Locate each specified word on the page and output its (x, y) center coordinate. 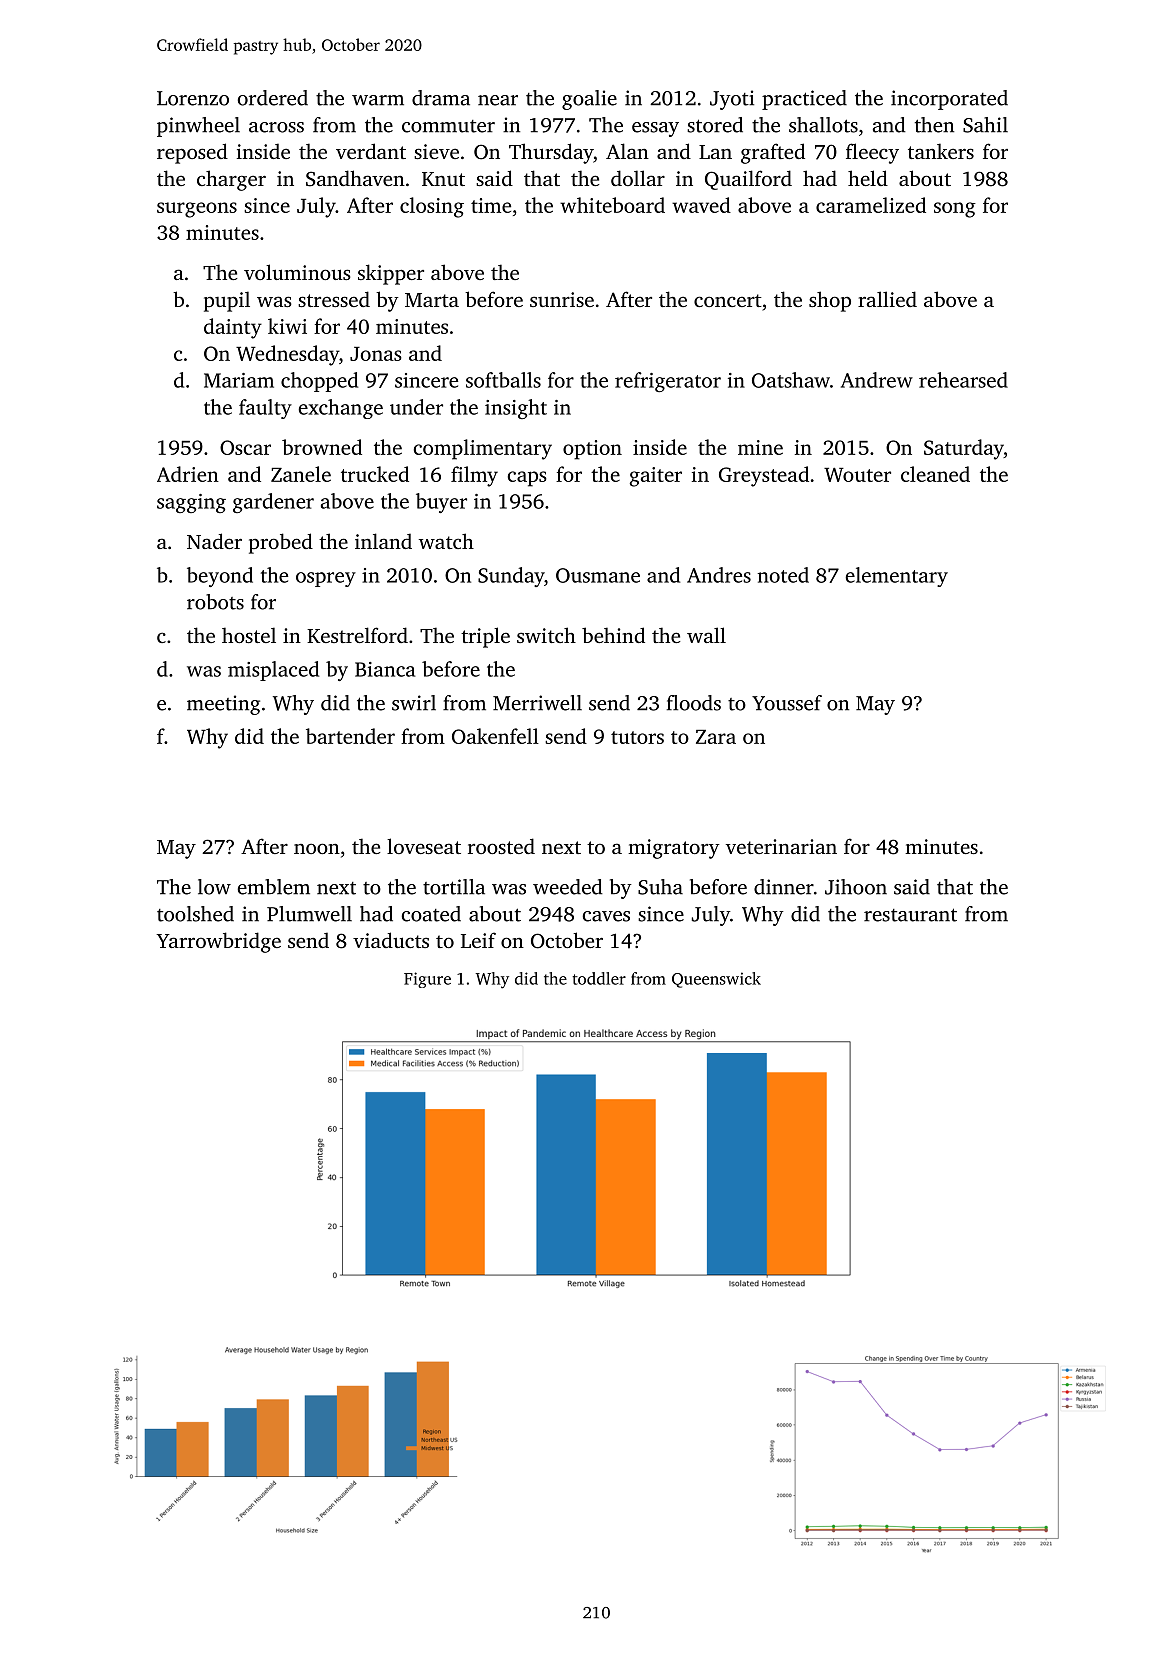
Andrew (877, 380)
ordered (273, 98)
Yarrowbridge (218, 942)
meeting (223, 705)
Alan (627, 151)
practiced (804, 100)
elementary (896, 577)
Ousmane (598, 575)
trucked (375, 474)
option (592, 450)
